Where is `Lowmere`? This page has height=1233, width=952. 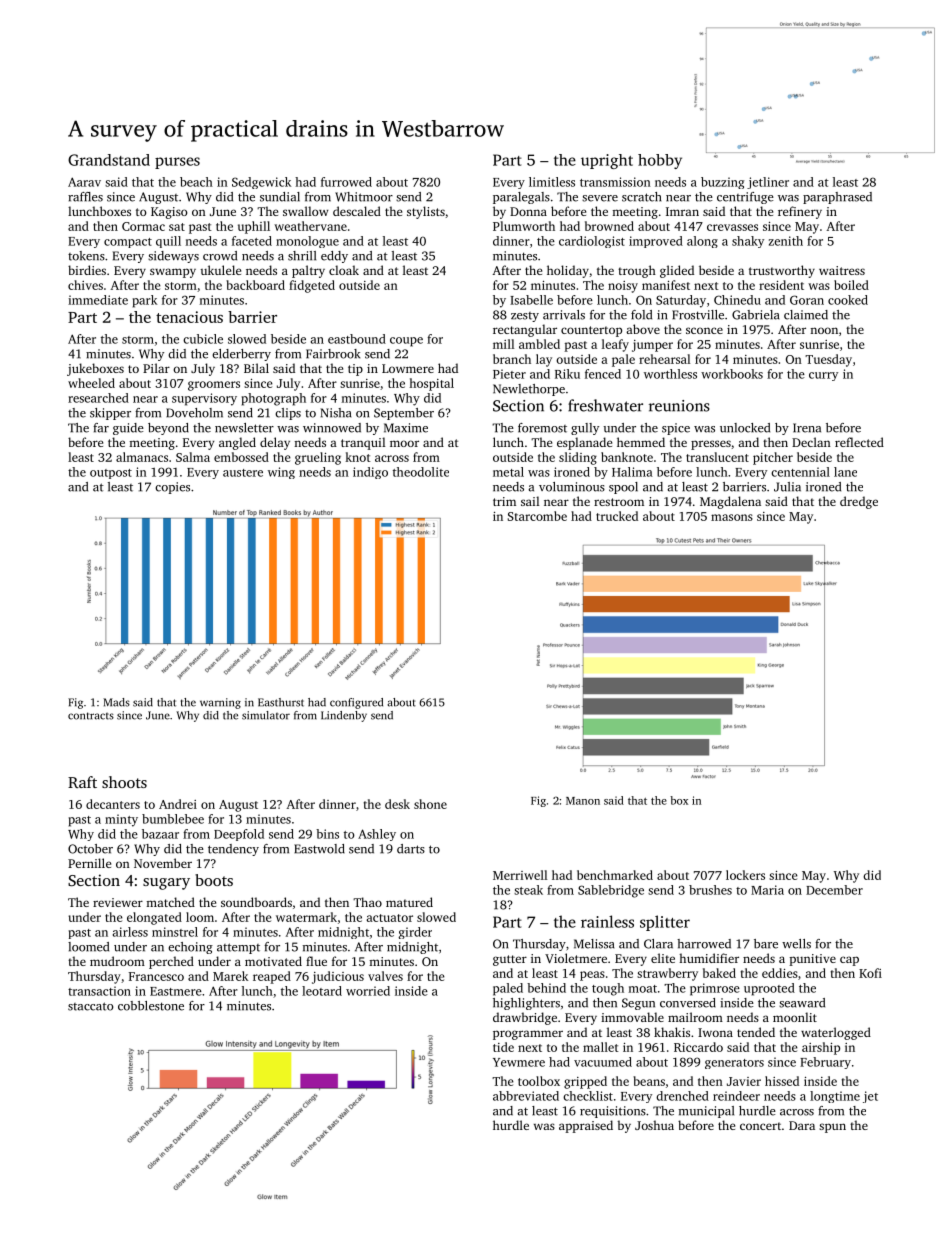 Lowmere is located at coordinates (408, 368).
